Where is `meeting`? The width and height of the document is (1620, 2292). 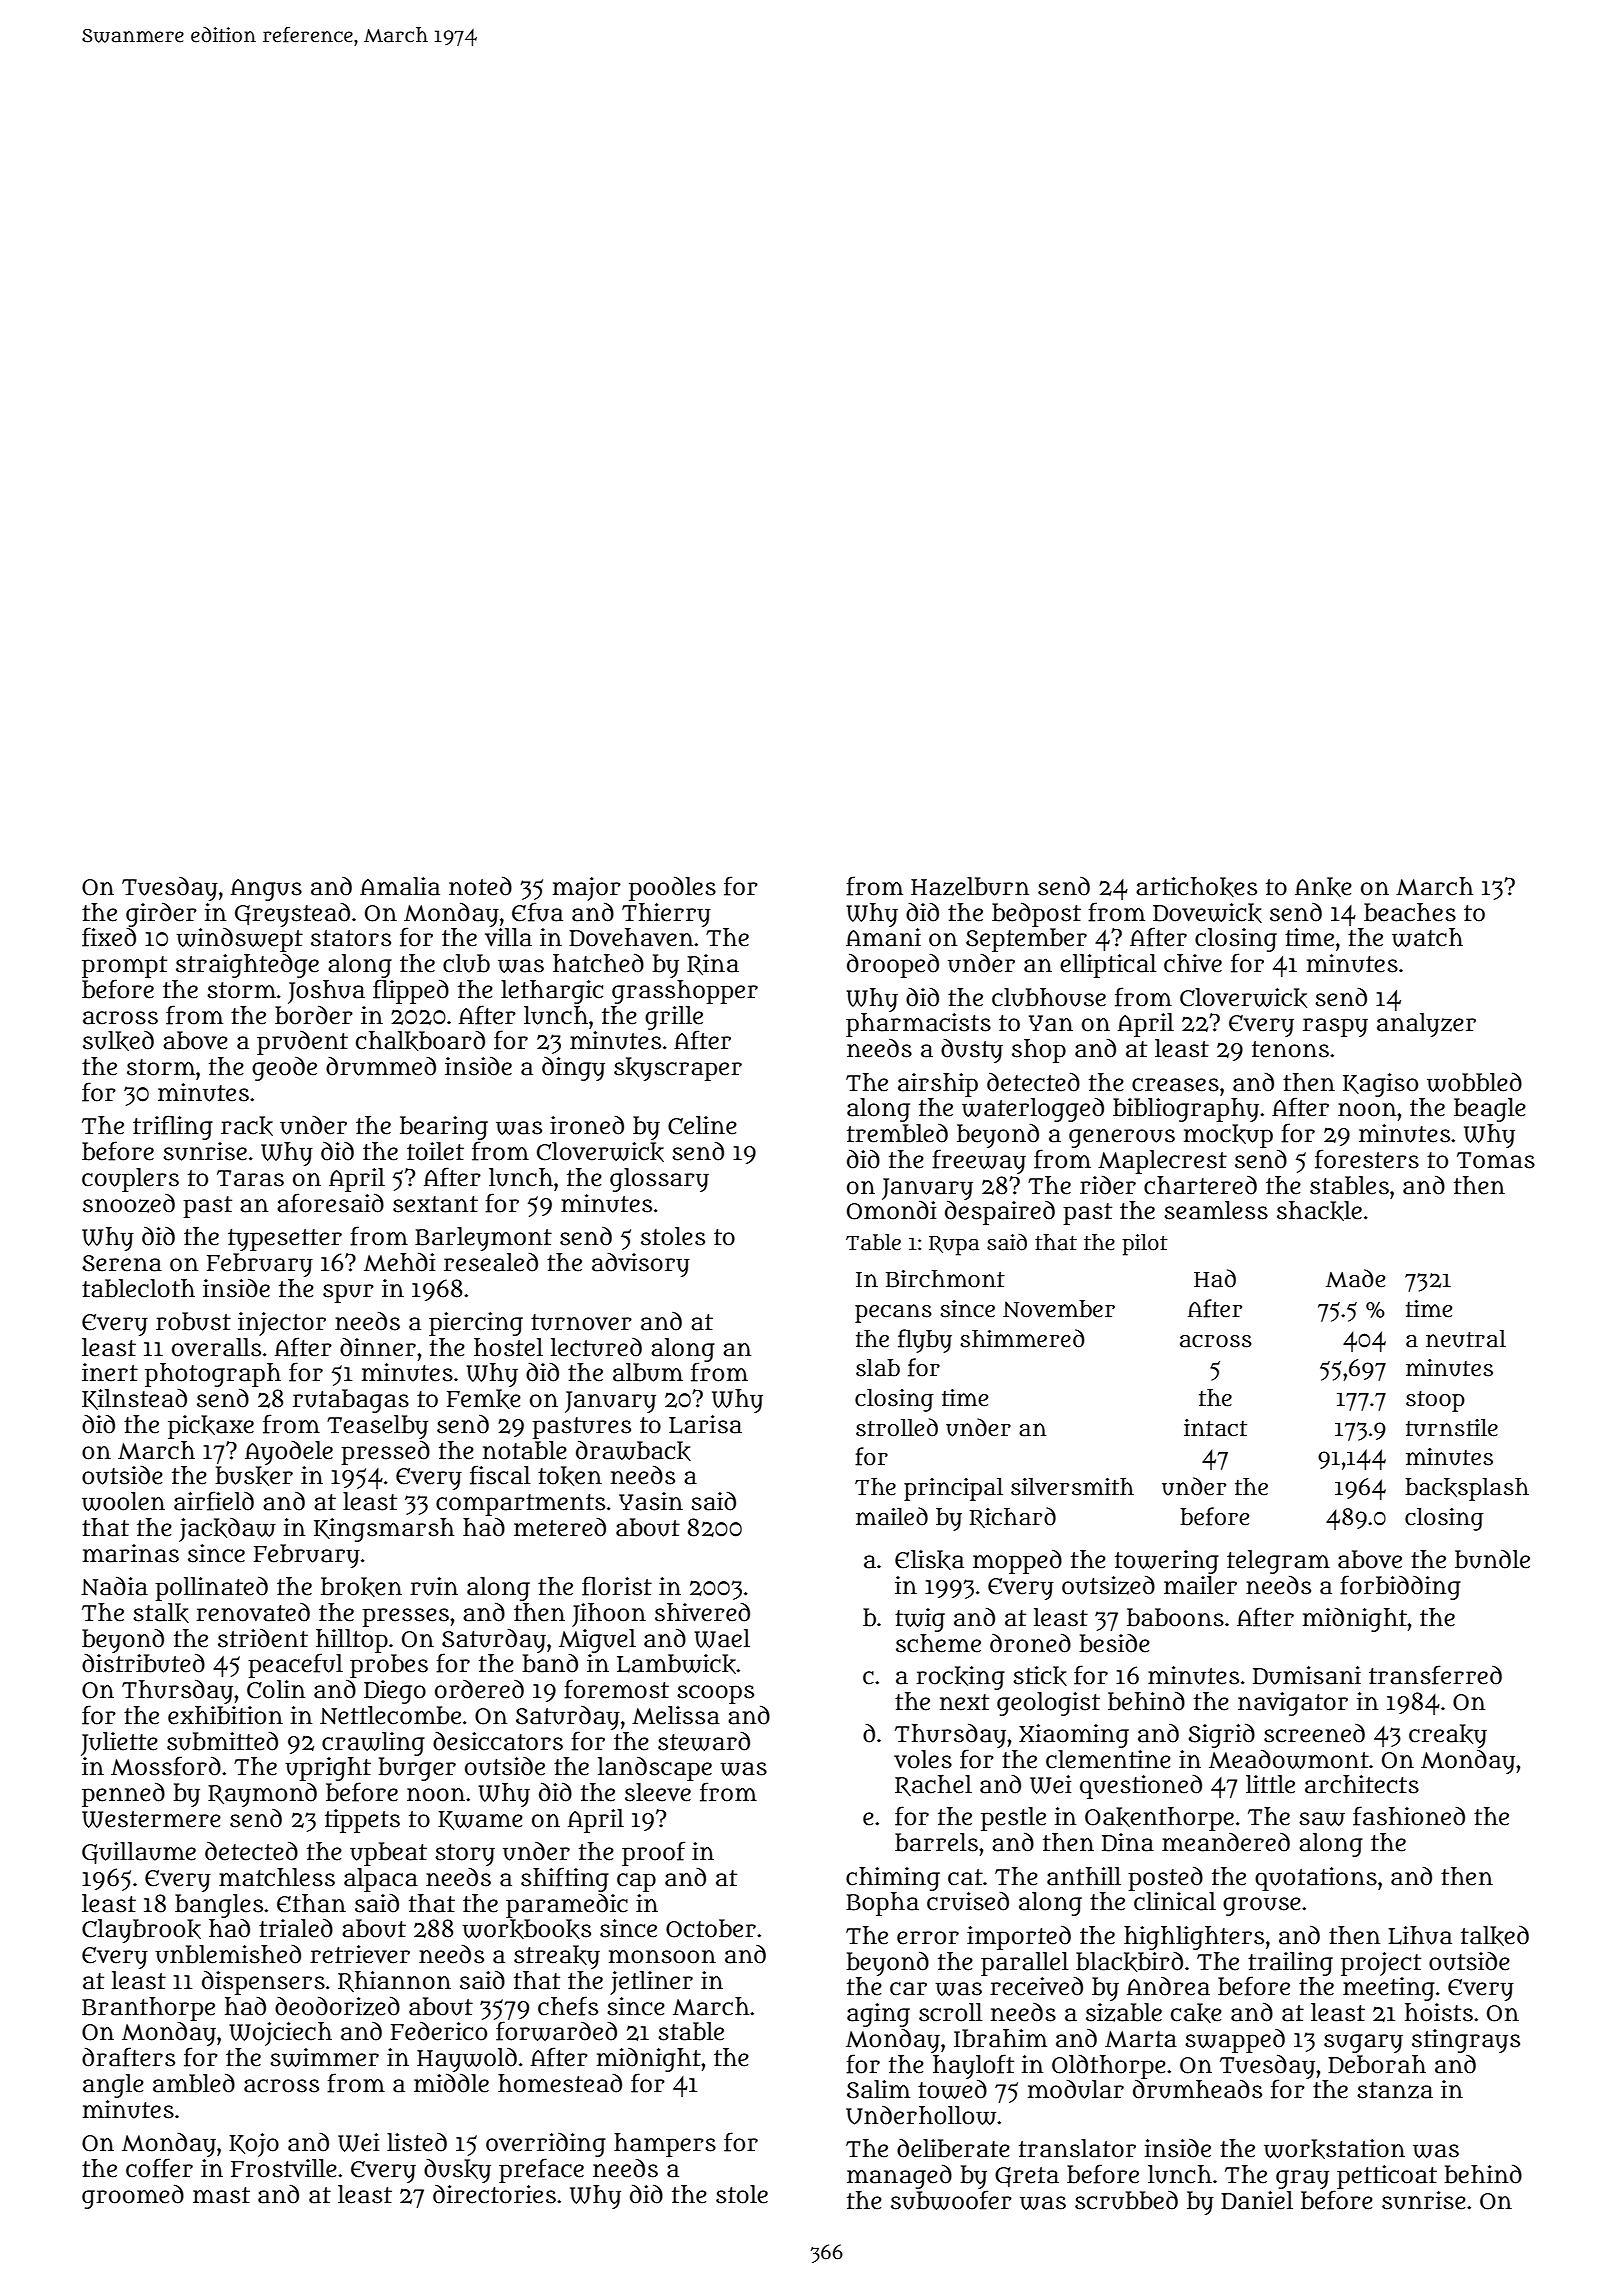 meeting is located at coordinates (1389, 1989).
